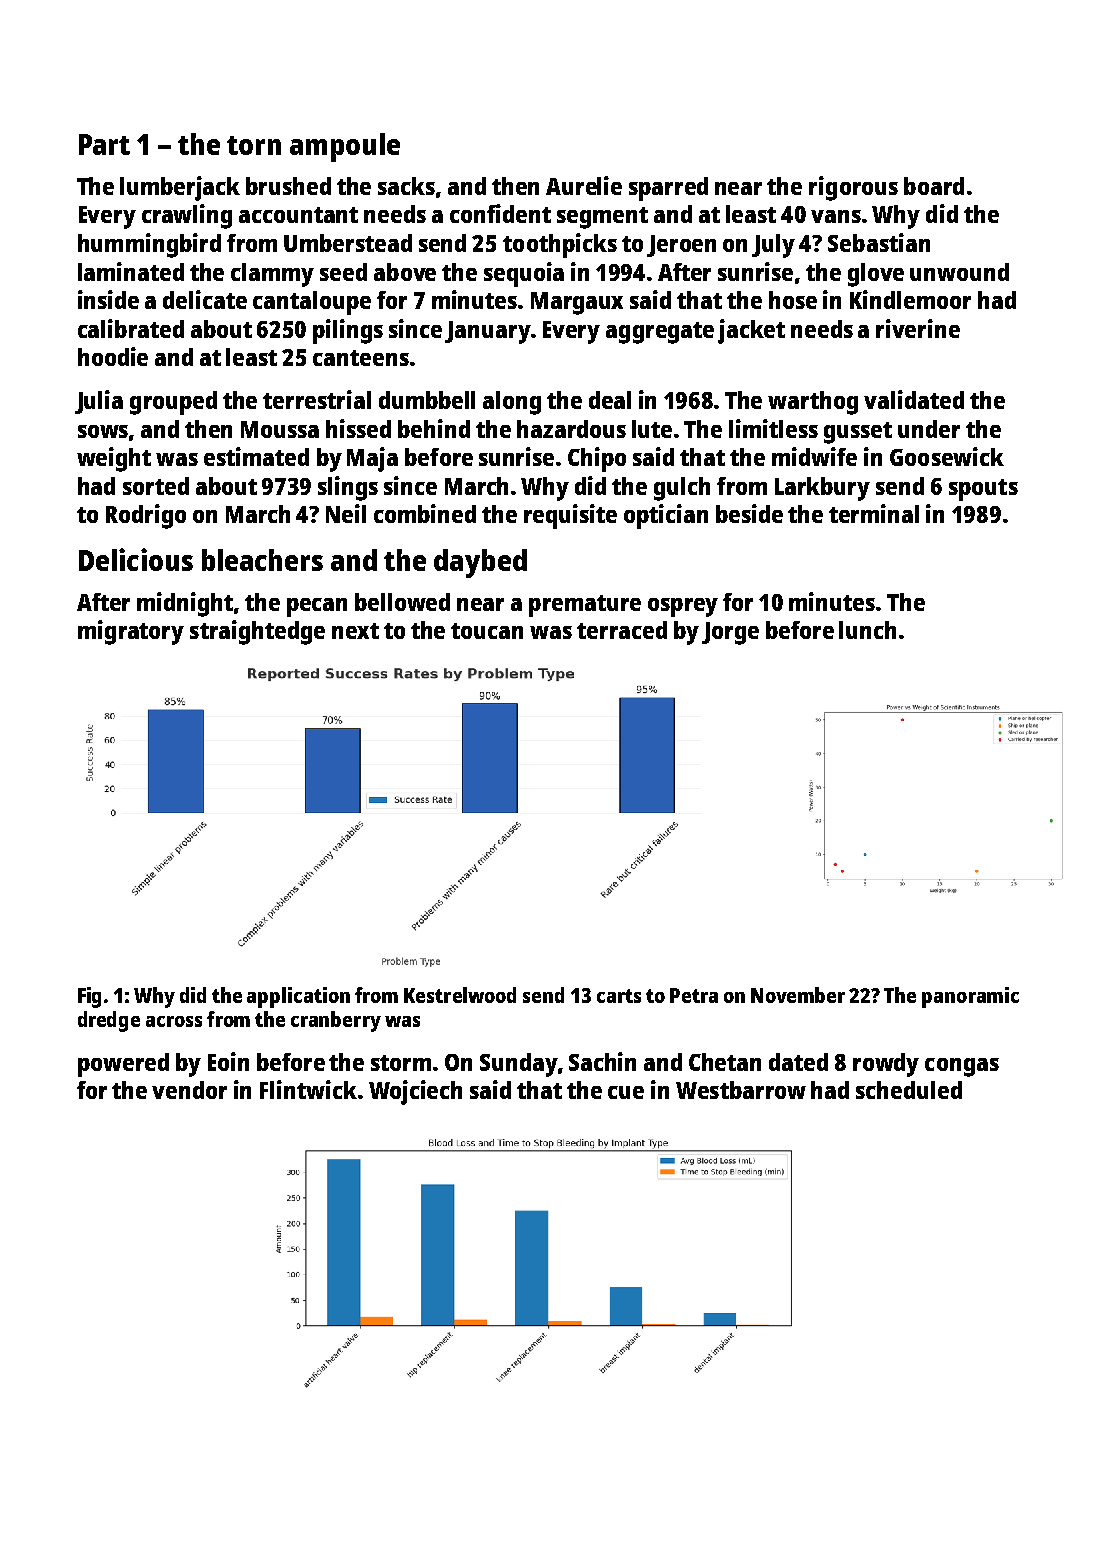  I want to click on unwound, so click(959, 272).
